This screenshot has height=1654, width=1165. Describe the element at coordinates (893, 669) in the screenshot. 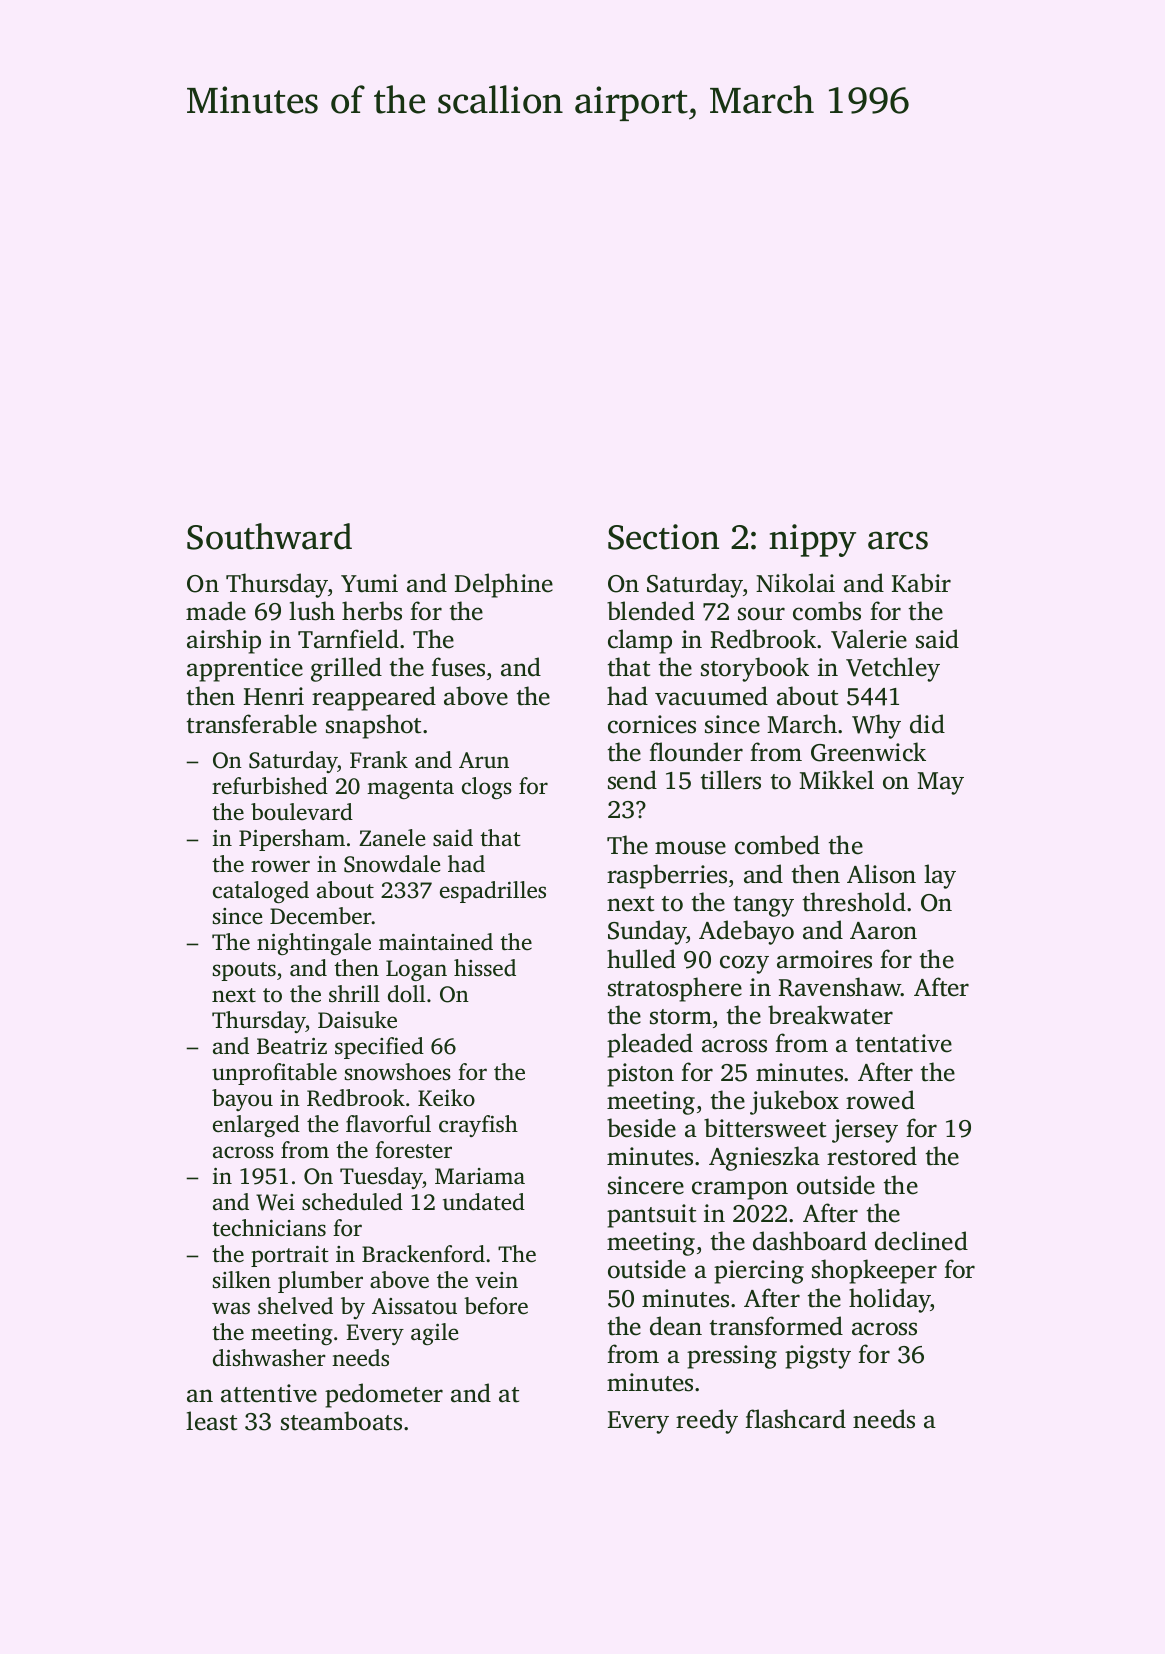

I see `Vetchley` at that location.
